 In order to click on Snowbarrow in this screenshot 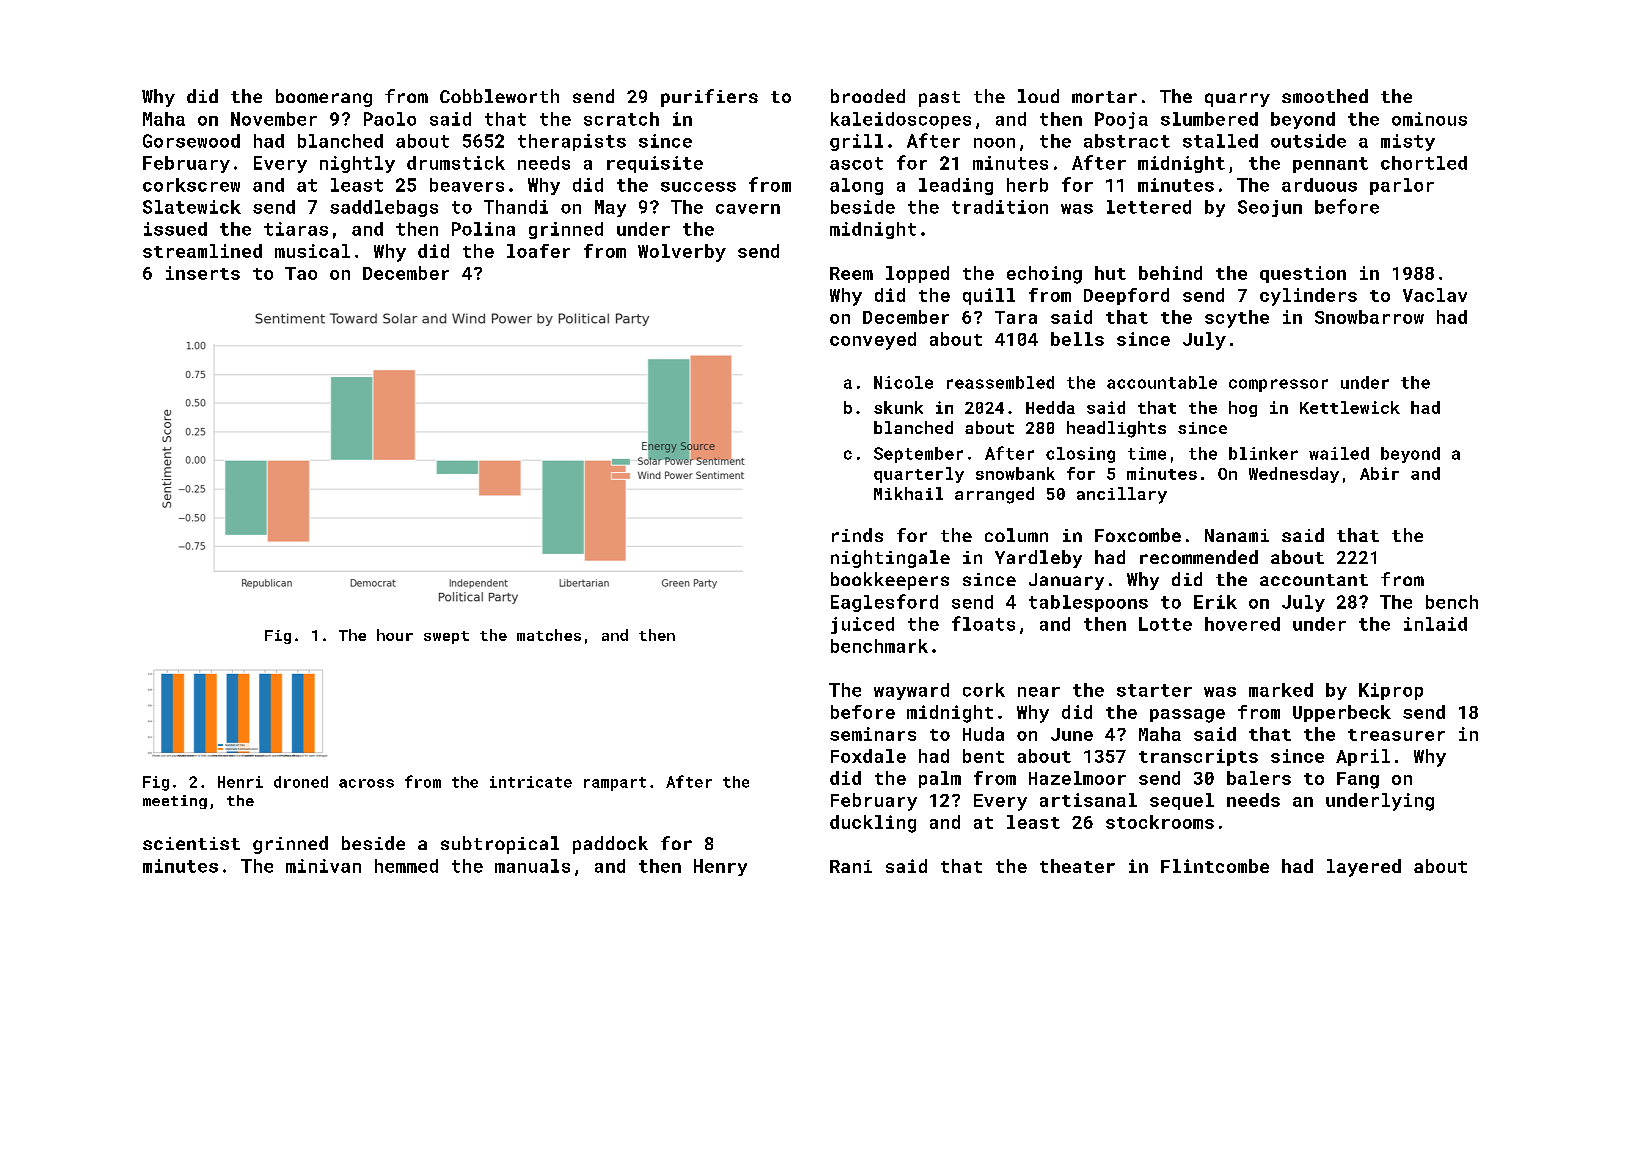, I will do `click(1369, 317)`.
